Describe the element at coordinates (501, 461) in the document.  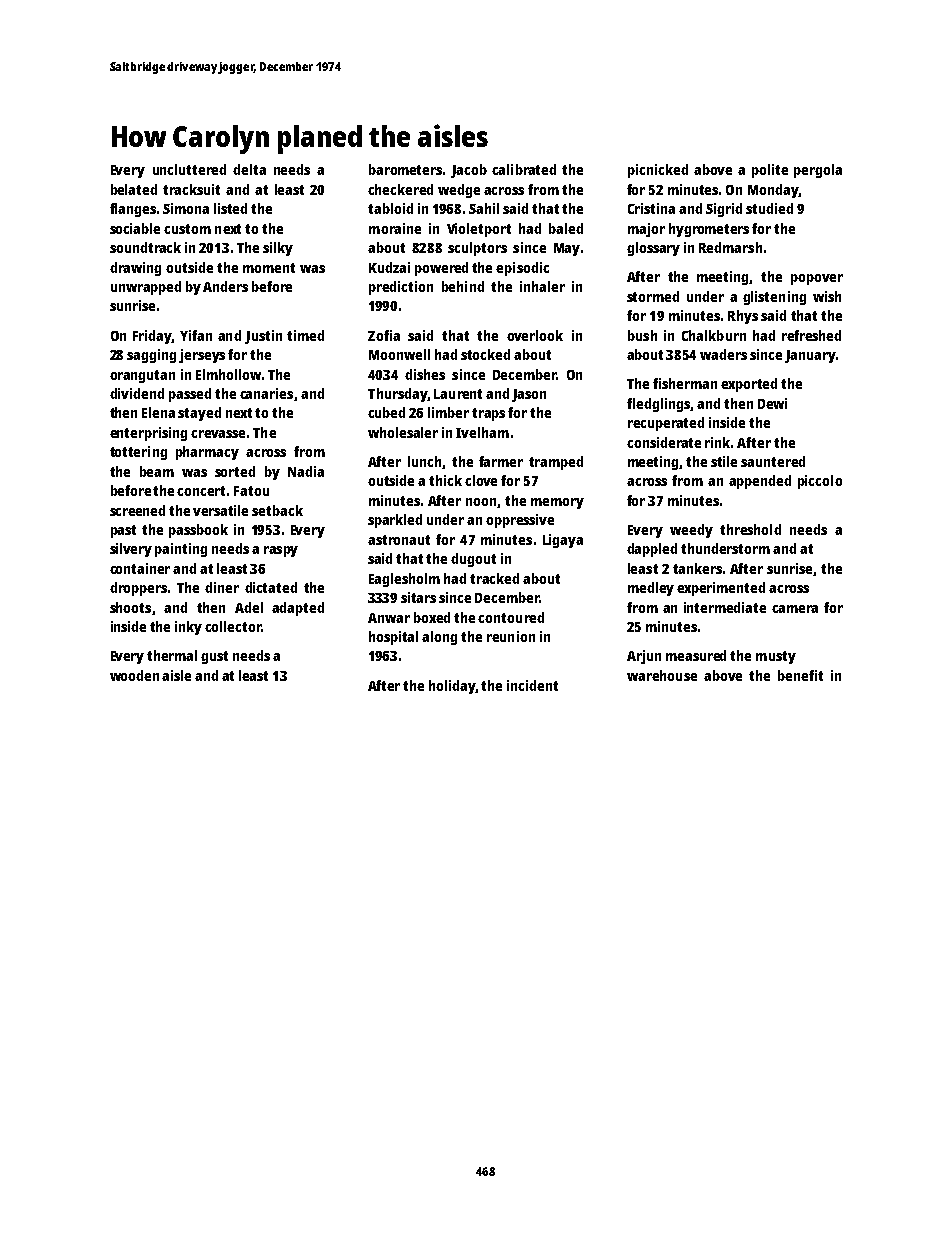
I see `farmer` at that location.
